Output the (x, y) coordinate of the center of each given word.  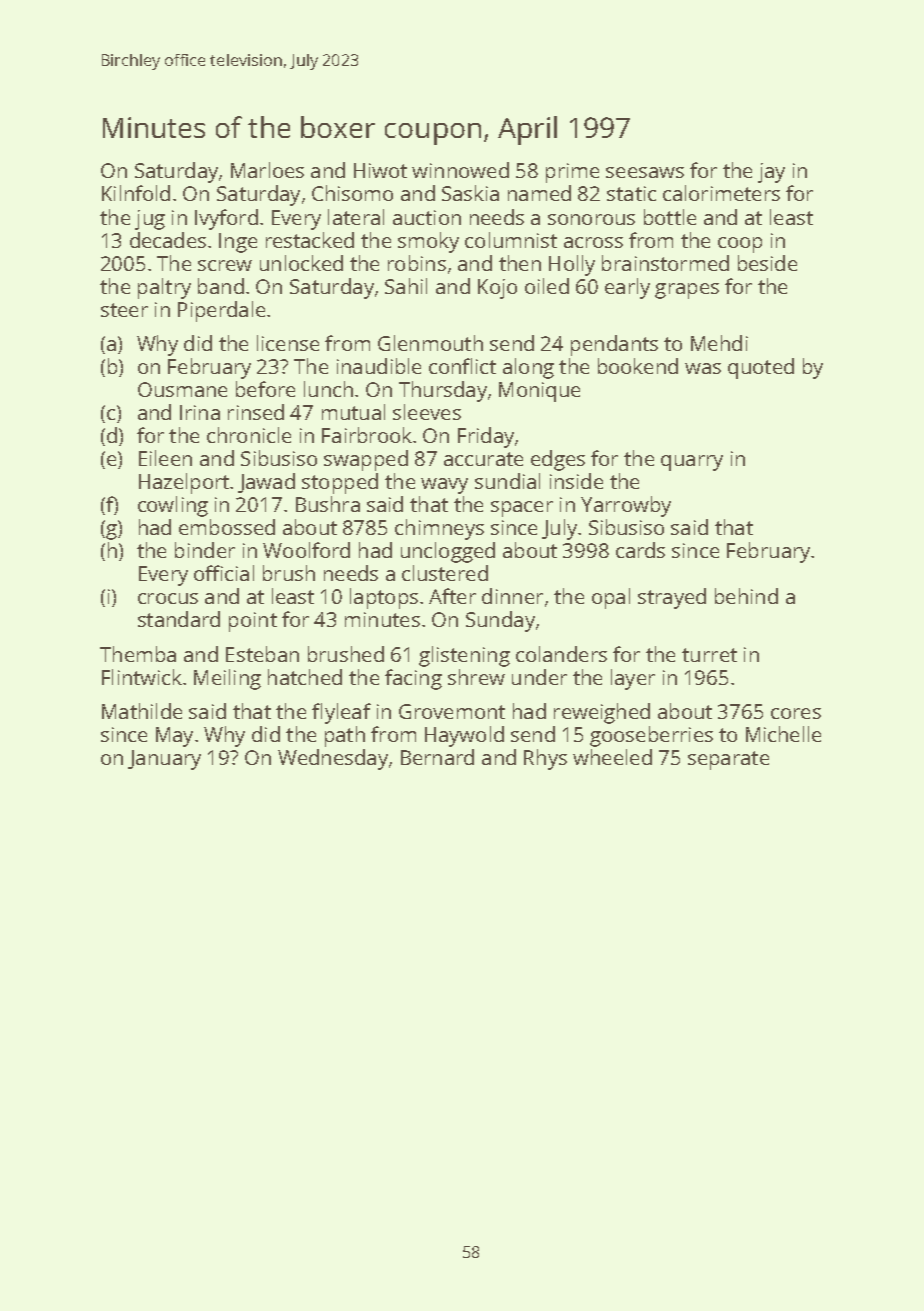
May (174, 737)
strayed (672, 598)
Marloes (267, 170)
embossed (227, 527)
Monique (539, 392)
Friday (486, 437)
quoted (761, 368)
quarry (692, 463)
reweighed (602, 713)
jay (771, 173)
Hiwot (380, 170)
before (265, 389)
